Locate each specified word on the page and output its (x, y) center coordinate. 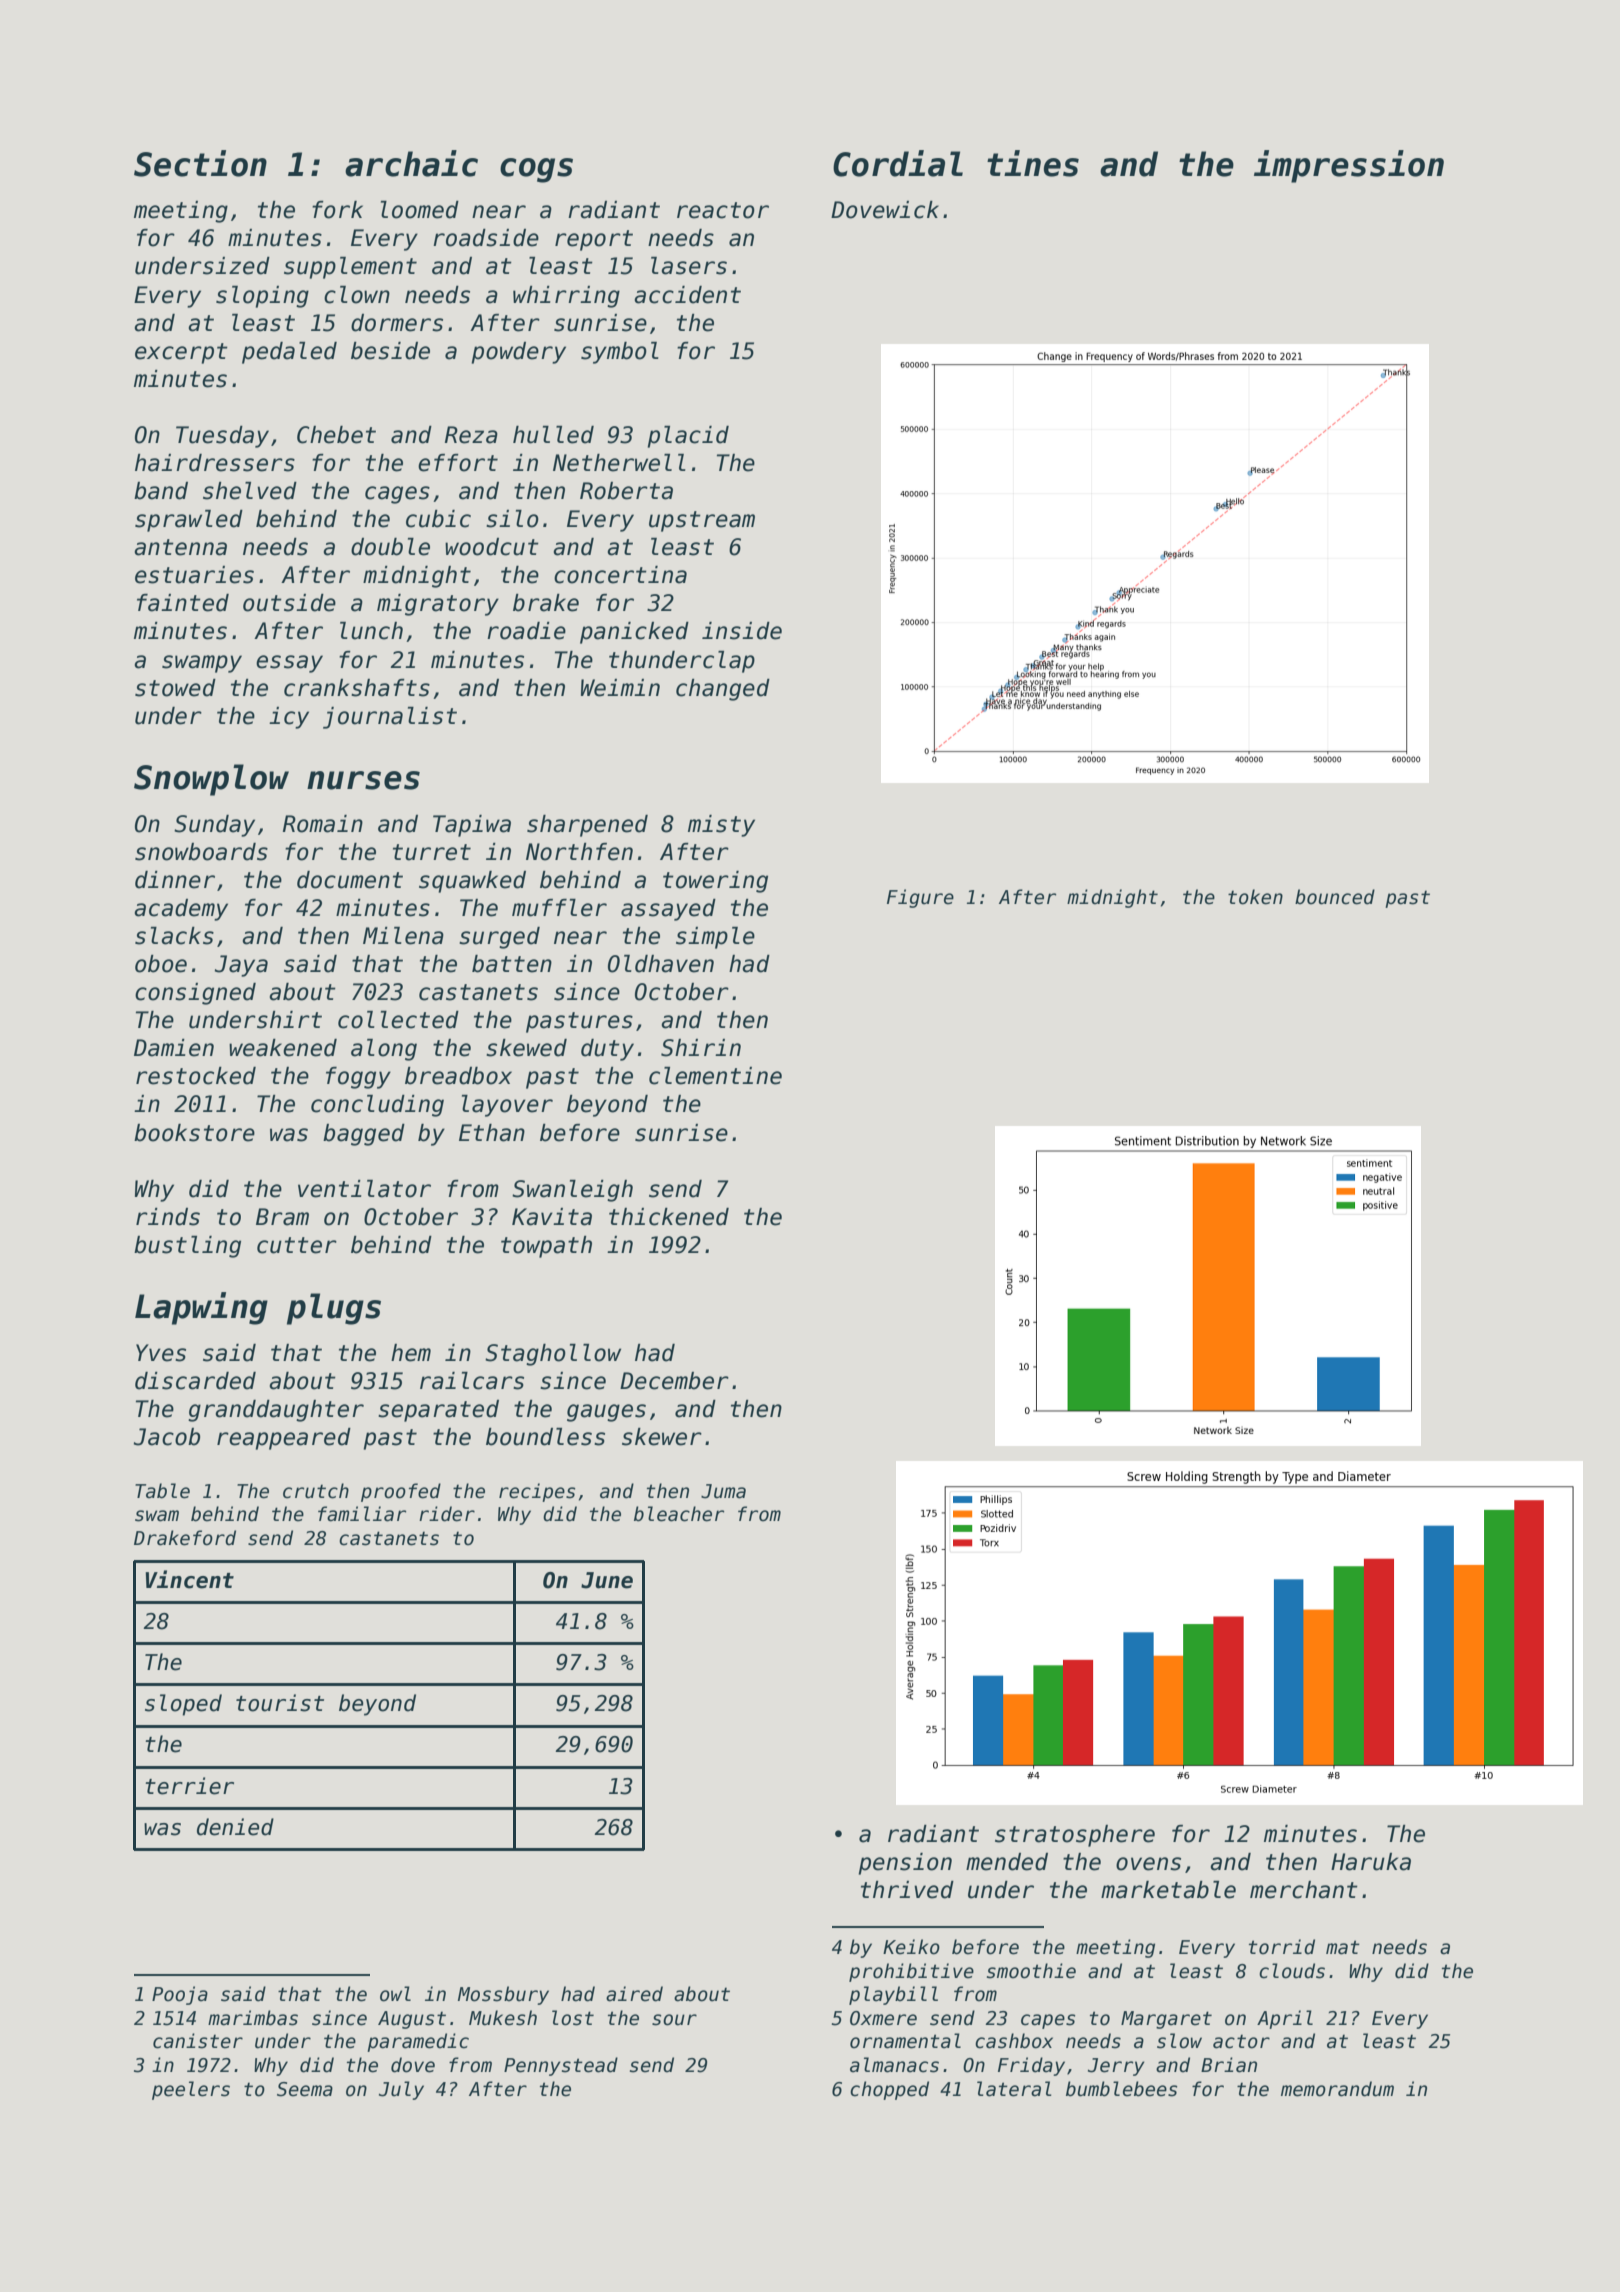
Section (200, 163)
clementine (715, 1076)
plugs (334, 1309)
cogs (536, 170)
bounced (1335, 897)
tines (1033, 163)
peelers (191, 2090)
